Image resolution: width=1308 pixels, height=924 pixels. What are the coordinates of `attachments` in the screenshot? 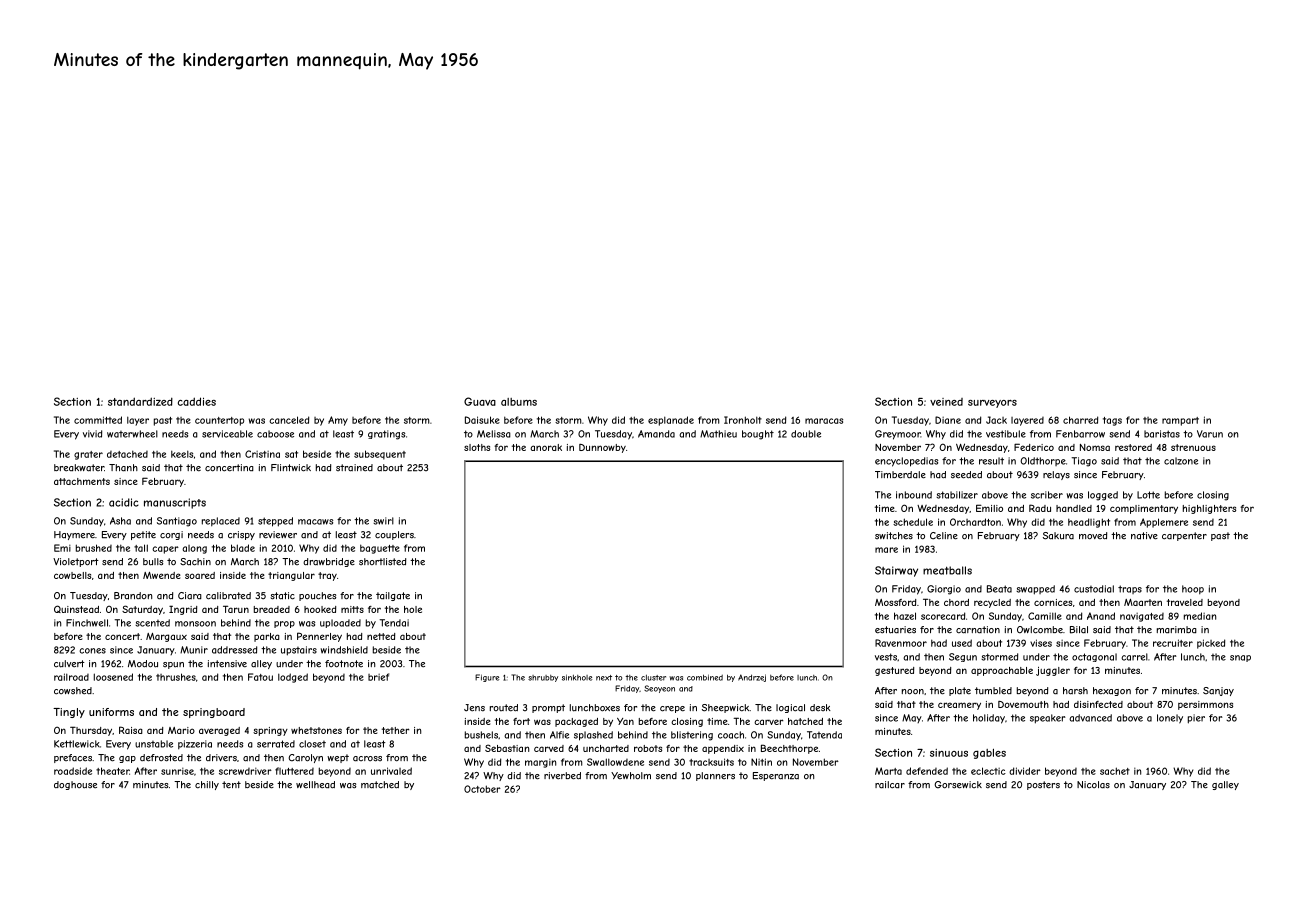 It's located at (82, 481).
